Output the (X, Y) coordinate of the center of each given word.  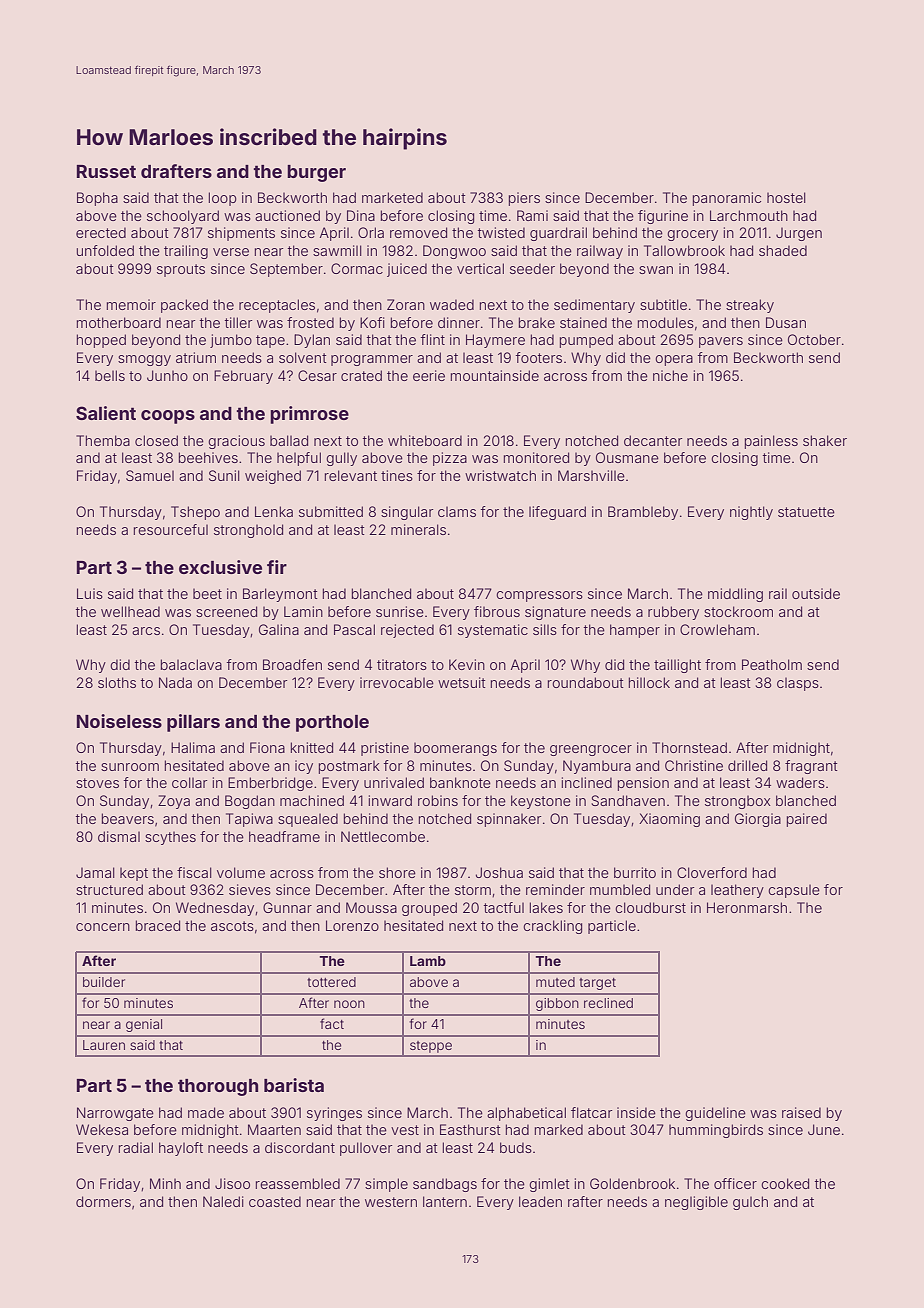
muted (555, 982)
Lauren (104, 1045)
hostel (786, 197)
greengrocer (591, 750)
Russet (106, 171)
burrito (635, 872)
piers (524, 199)
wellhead (130, 611)
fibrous (497, 611)
